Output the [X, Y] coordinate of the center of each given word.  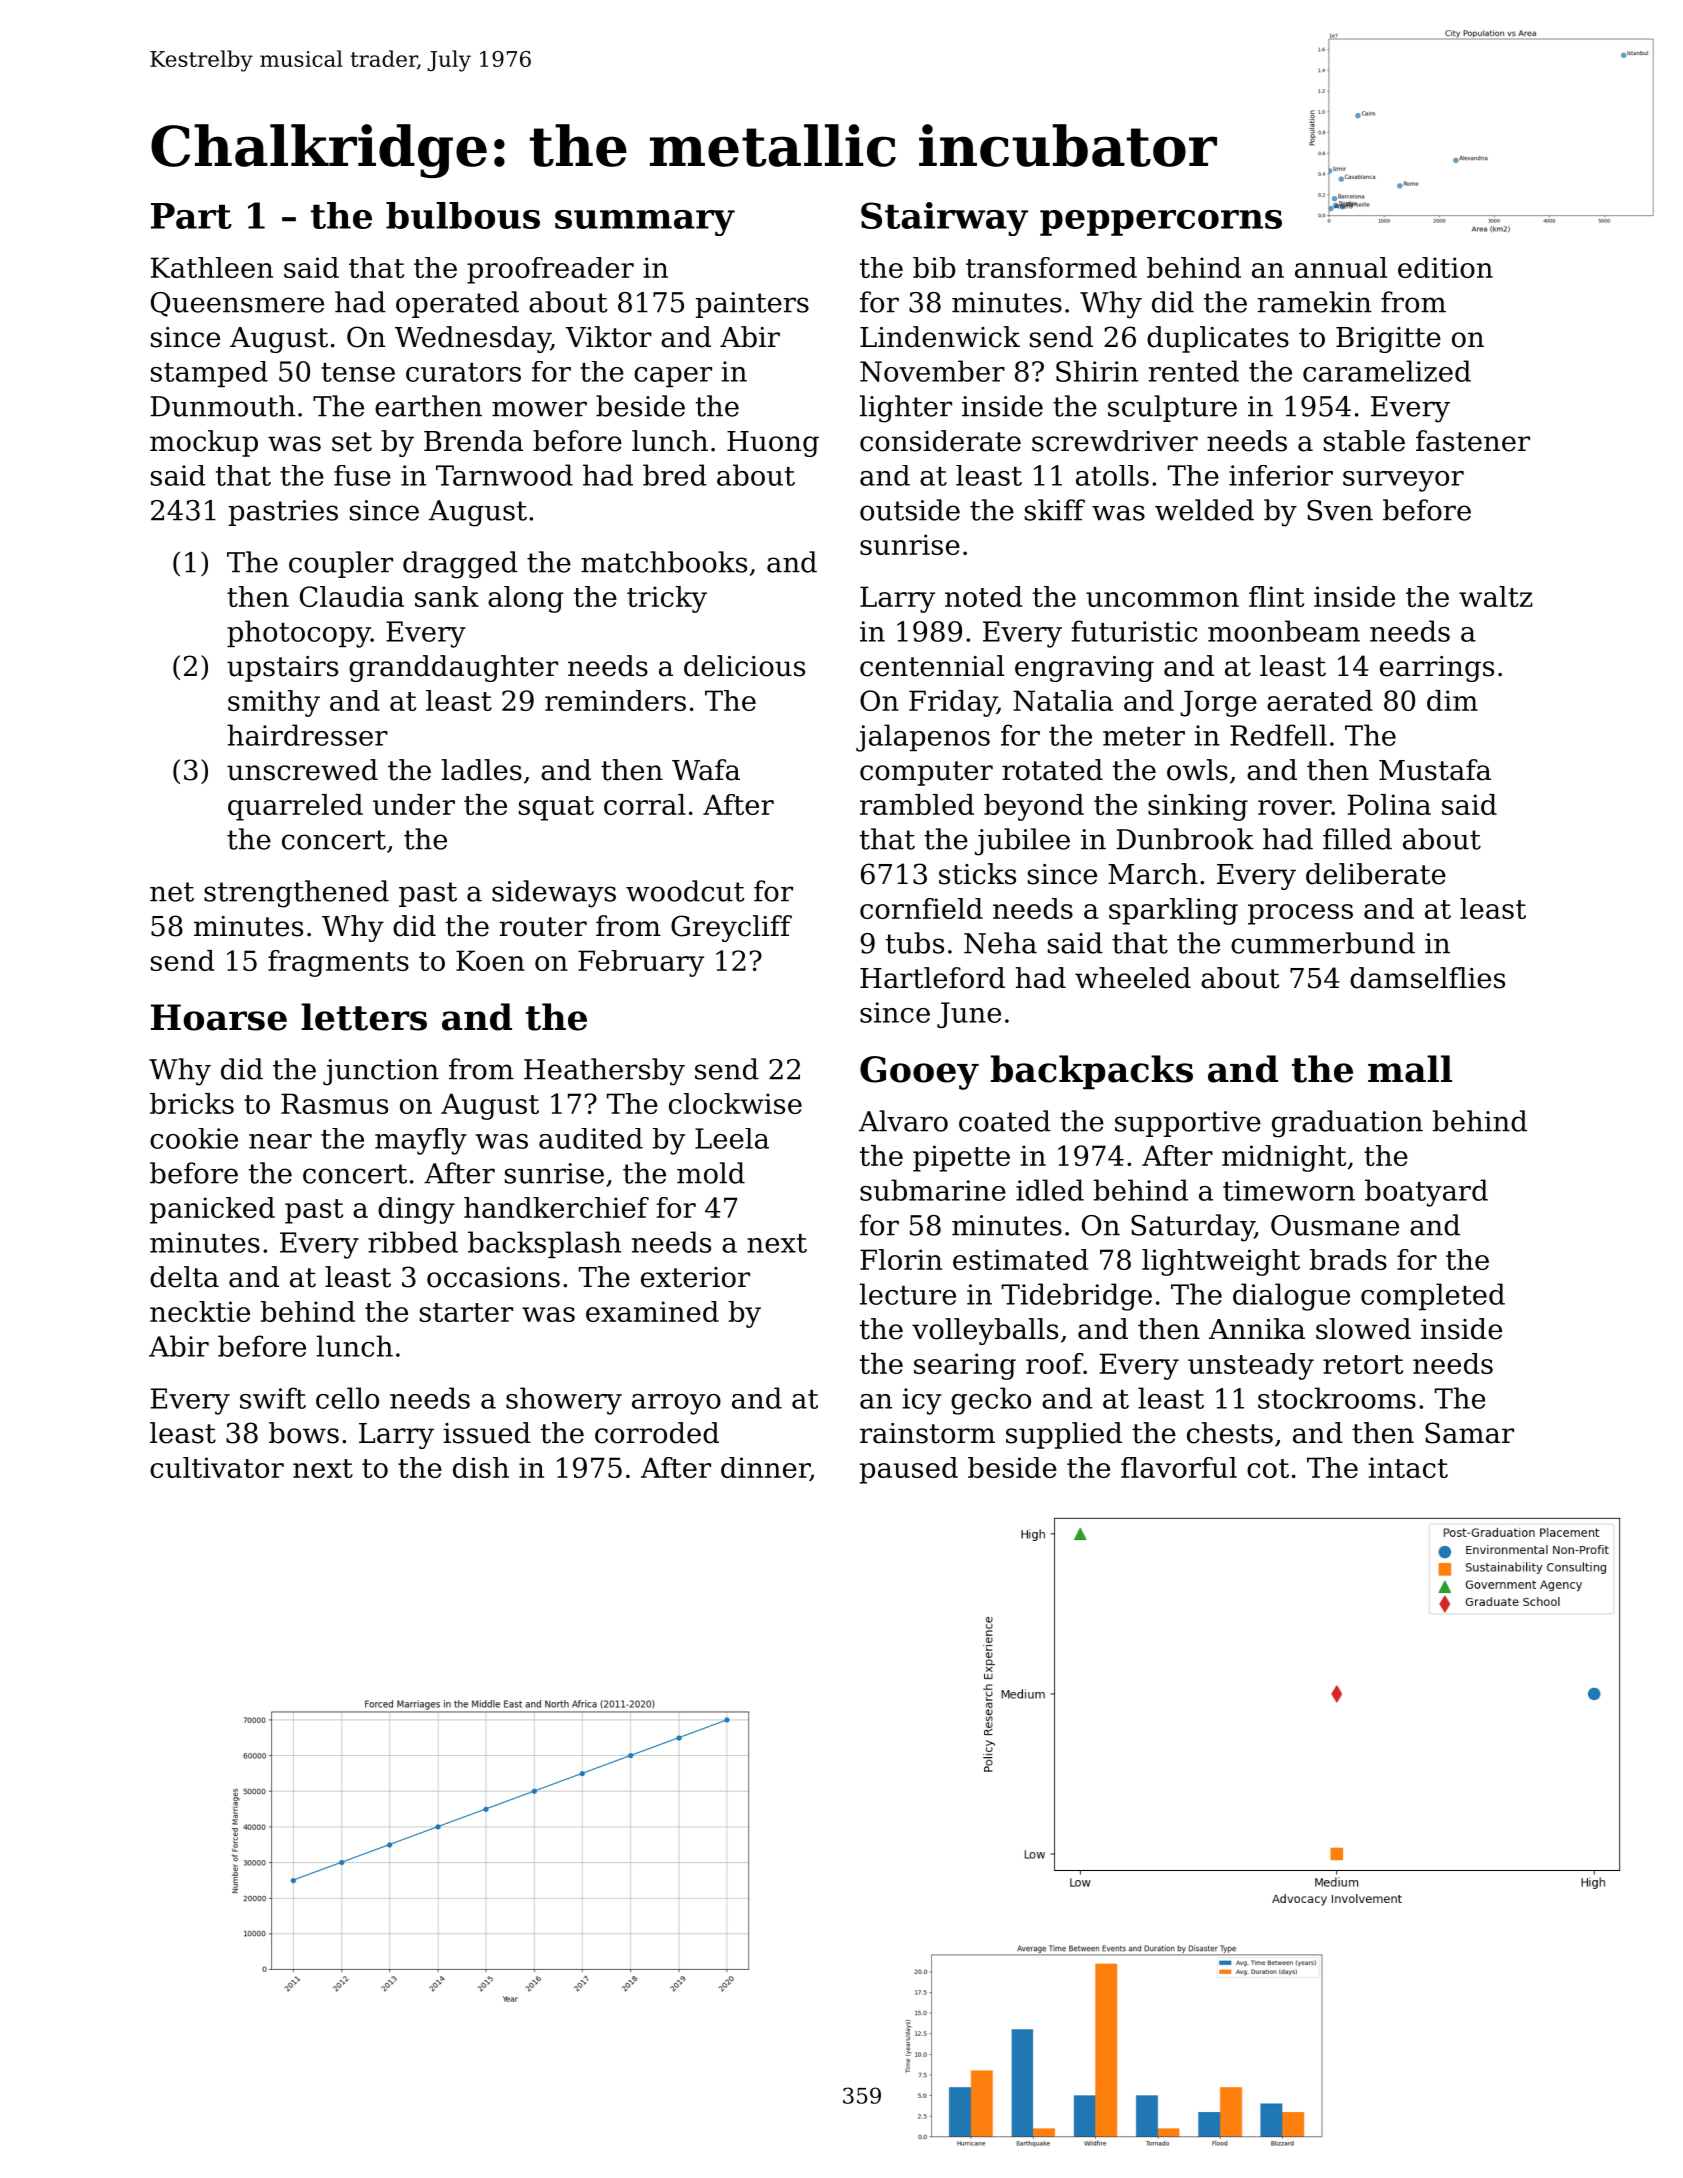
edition [1445, 267]
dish [481, 1467]
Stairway [944, 219]
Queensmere [237, 304]
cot [1268, 1468]
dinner [765, 1469]
